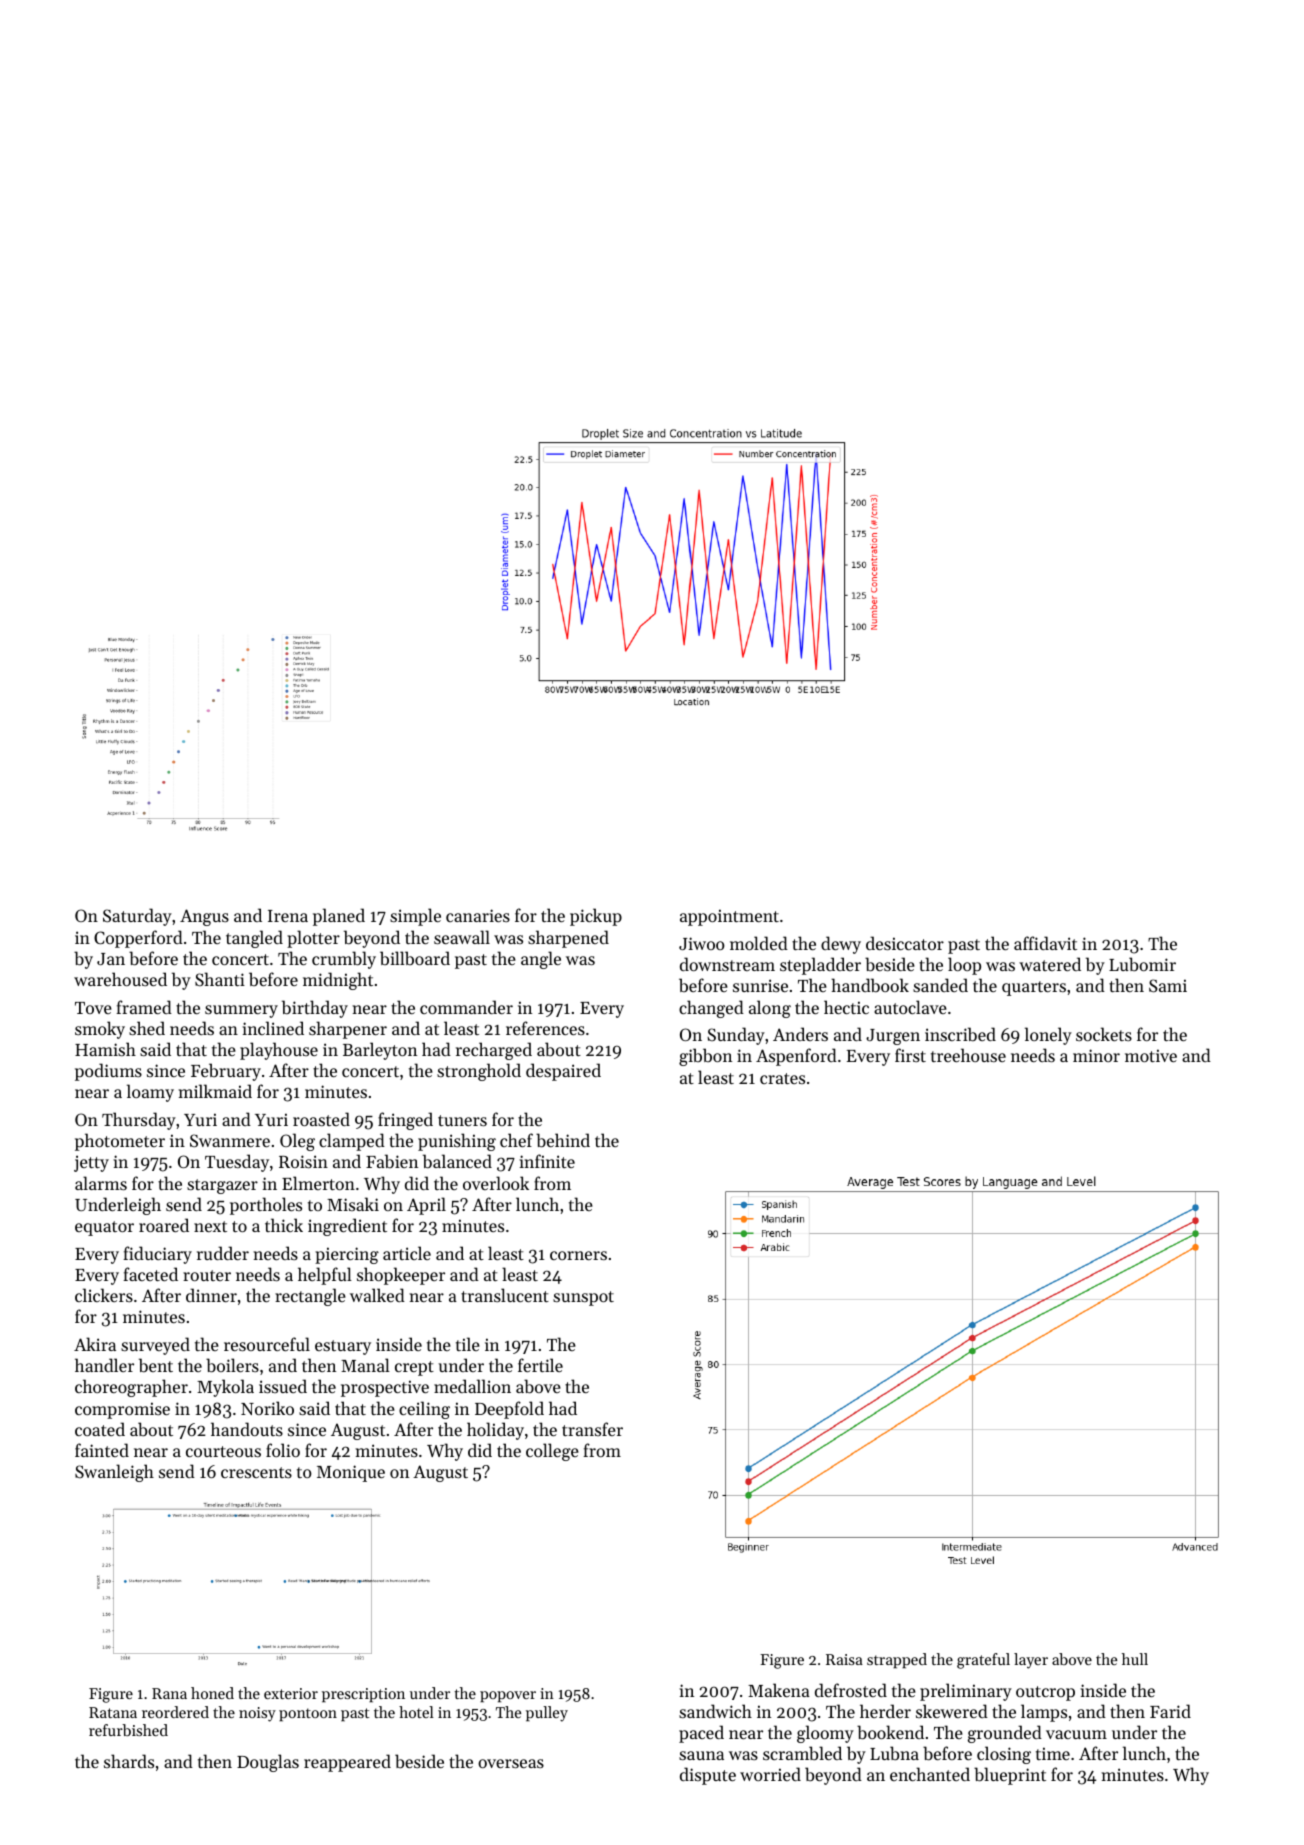 The image size is (1304, 1845). What do you see at coordinates (905, 943) in the screenshot?
I see `desiccator` at bounding box center [905, 943].
